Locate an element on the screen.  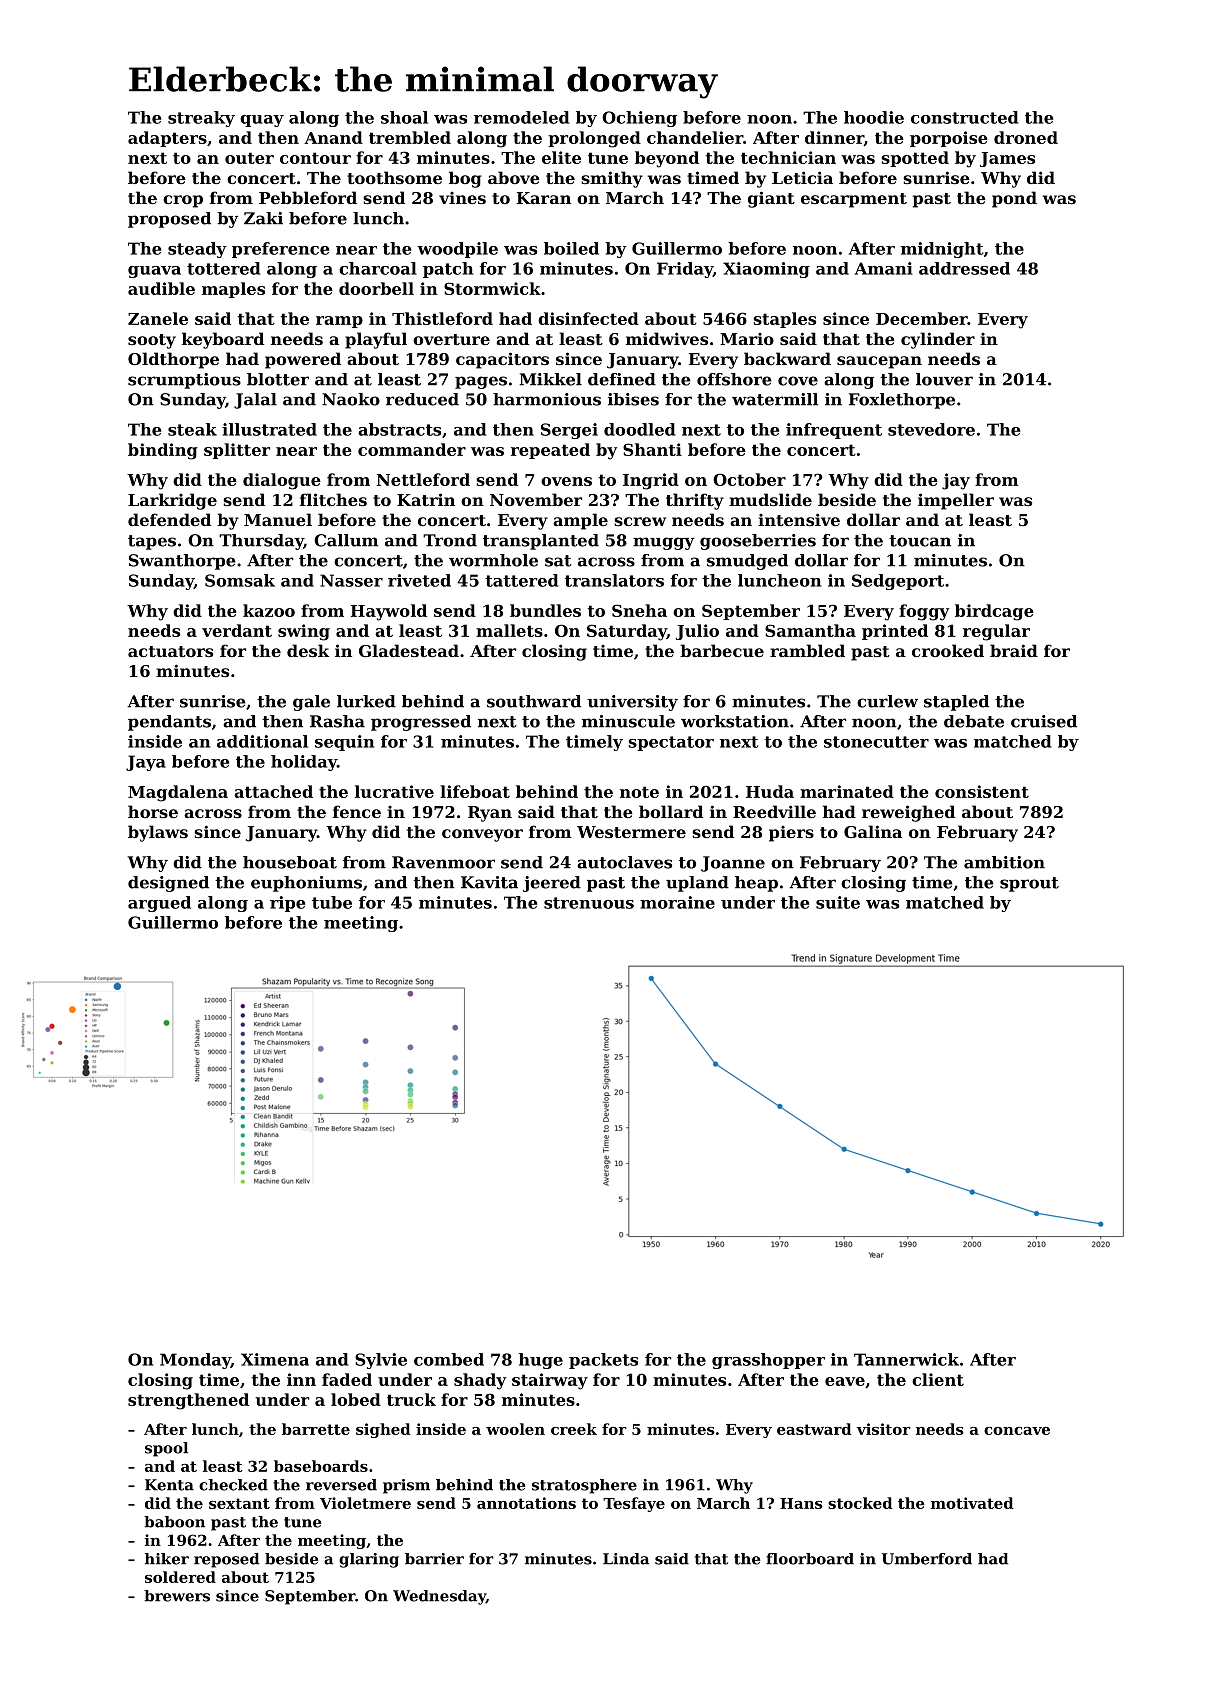
Pebbleford is located at coordinates (308, 197).
